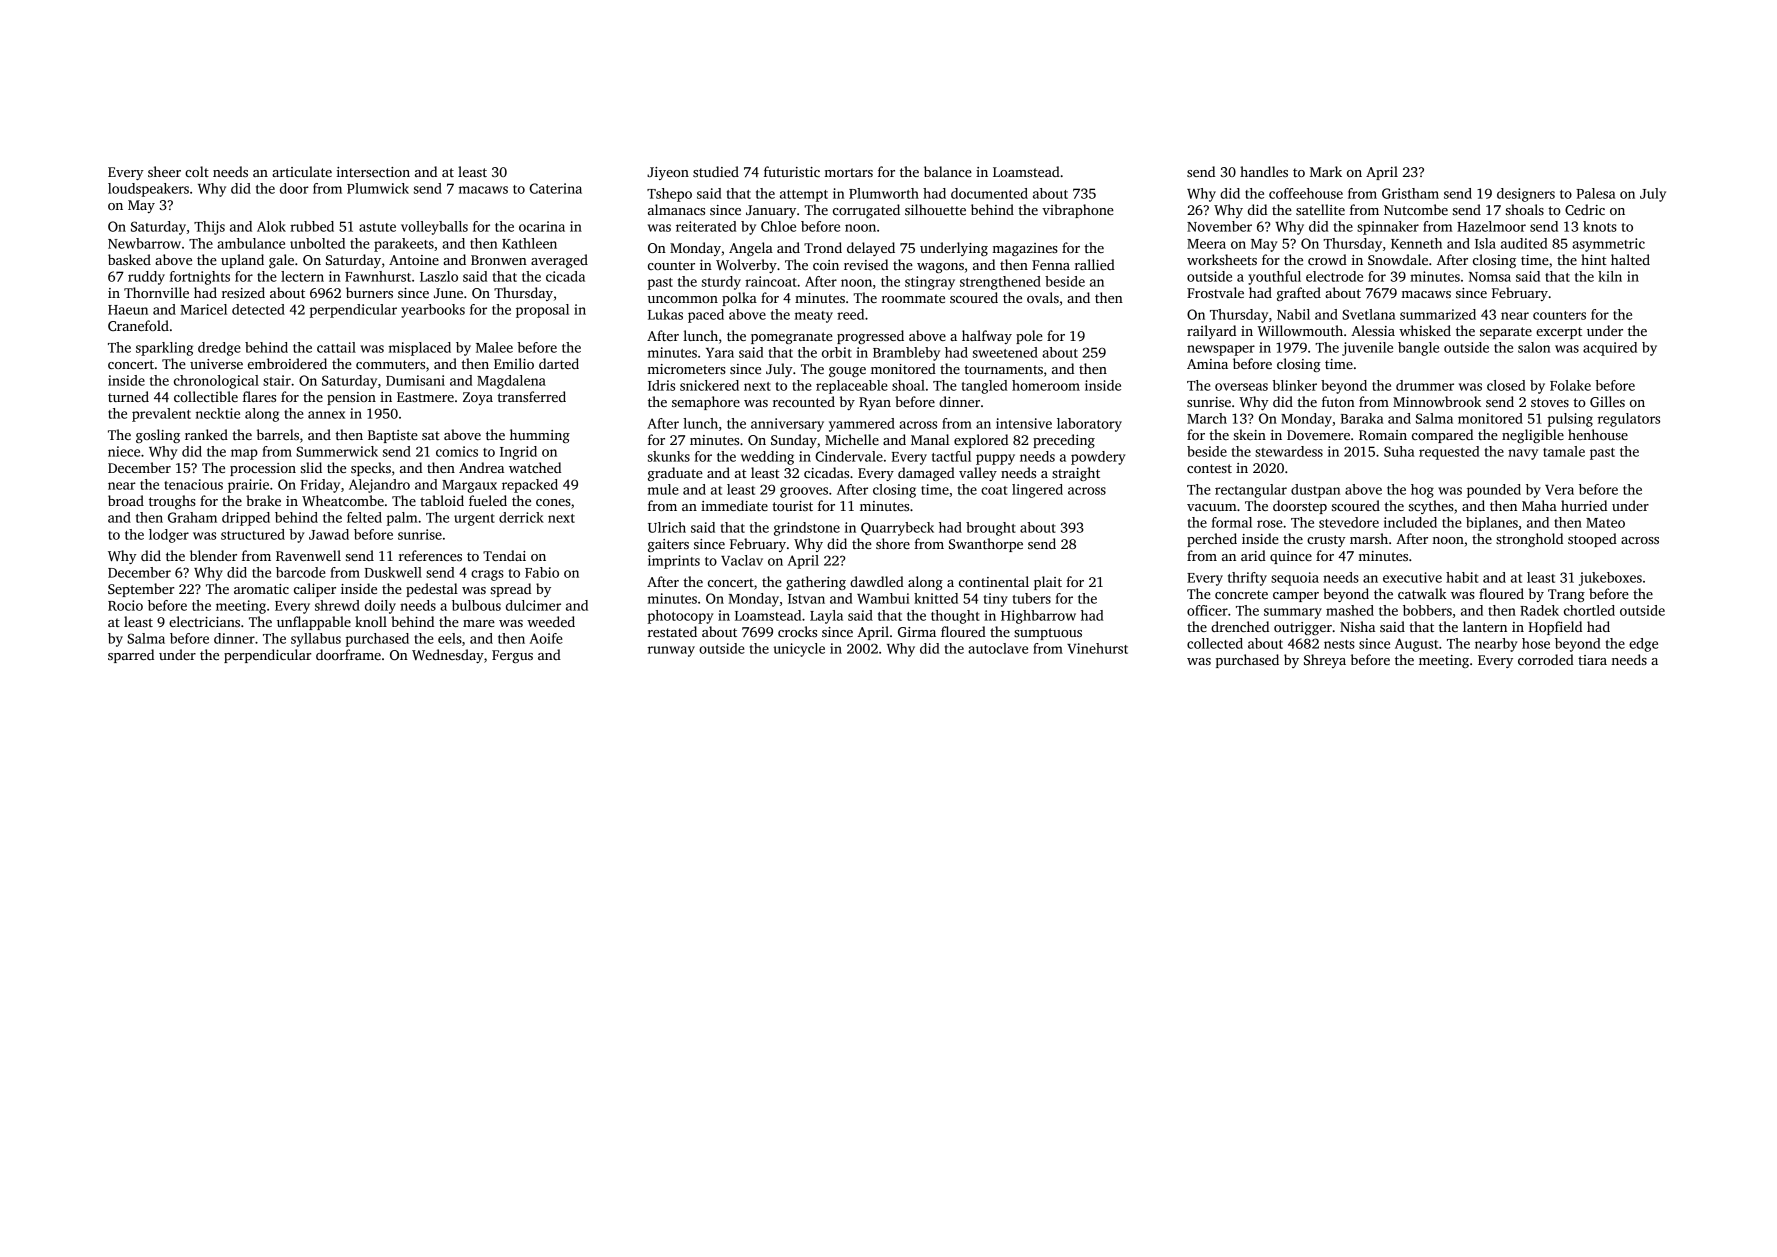 The width and height of the screenshot is (1777, 1257). What do you see at coordinates (1212, 540) in the screenshot?
I see `perched` at bounding box center [1212, 540].
